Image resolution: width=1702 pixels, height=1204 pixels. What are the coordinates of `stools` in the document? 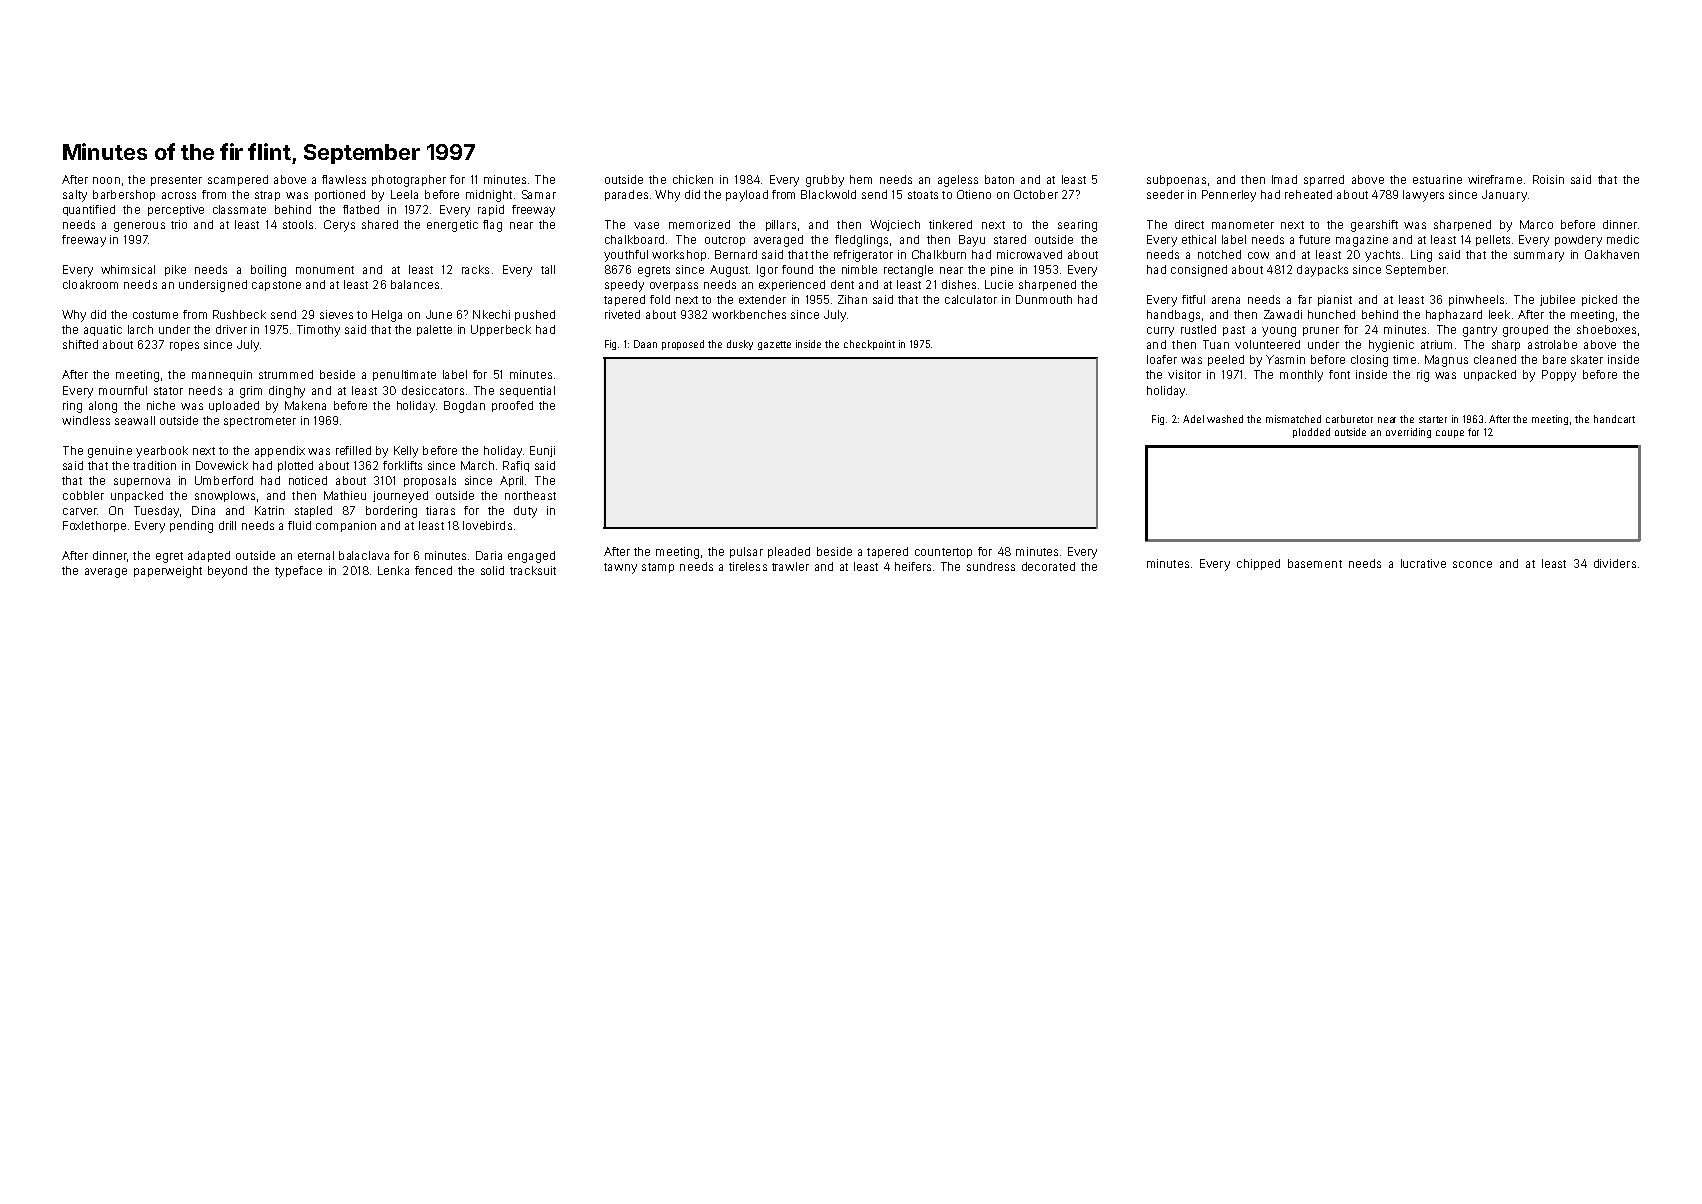 It's located at (298, 224).
